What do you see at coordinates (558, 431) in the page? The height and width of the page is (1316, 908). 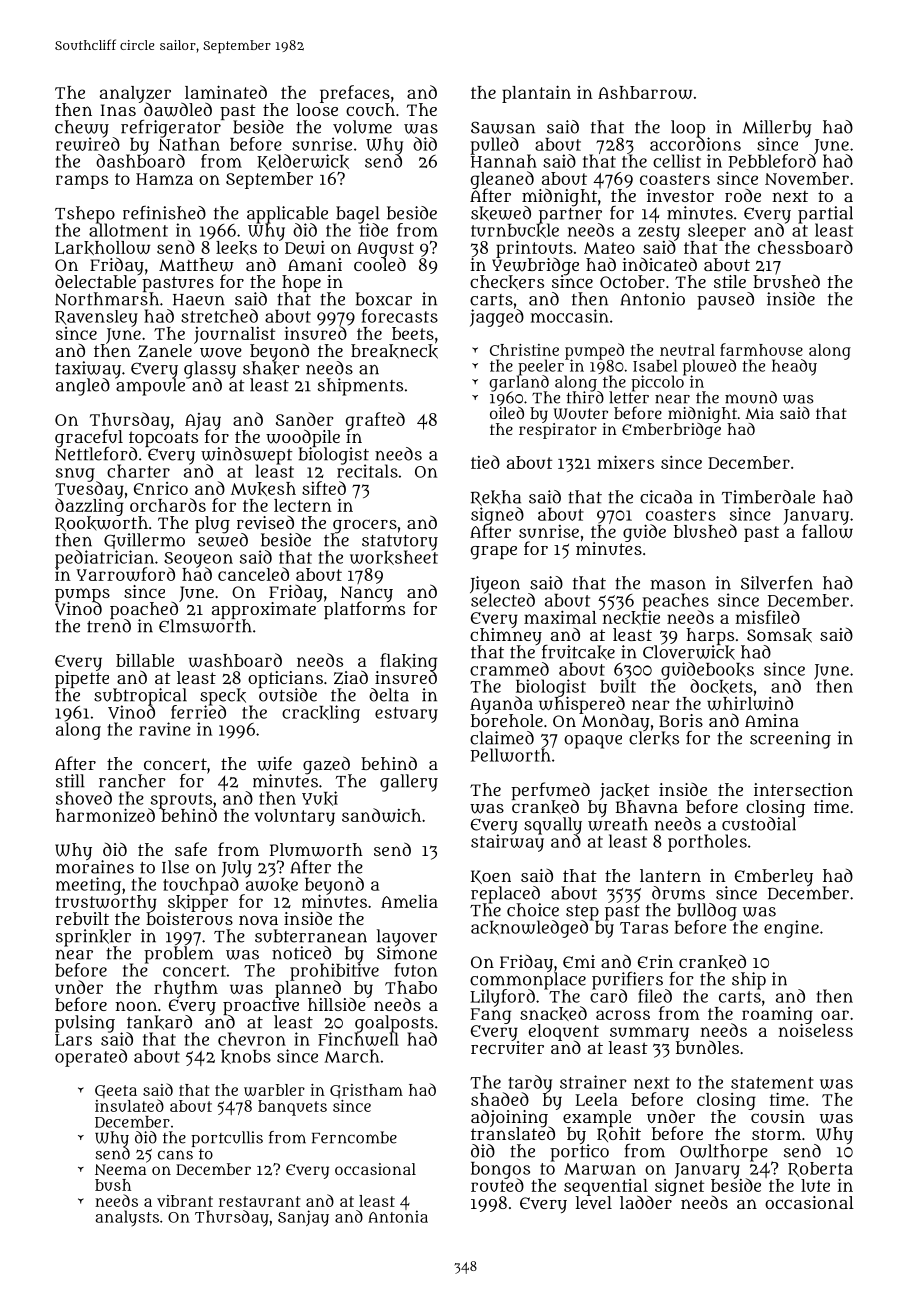 I see `respirator` at bounding box center [558, 431].
